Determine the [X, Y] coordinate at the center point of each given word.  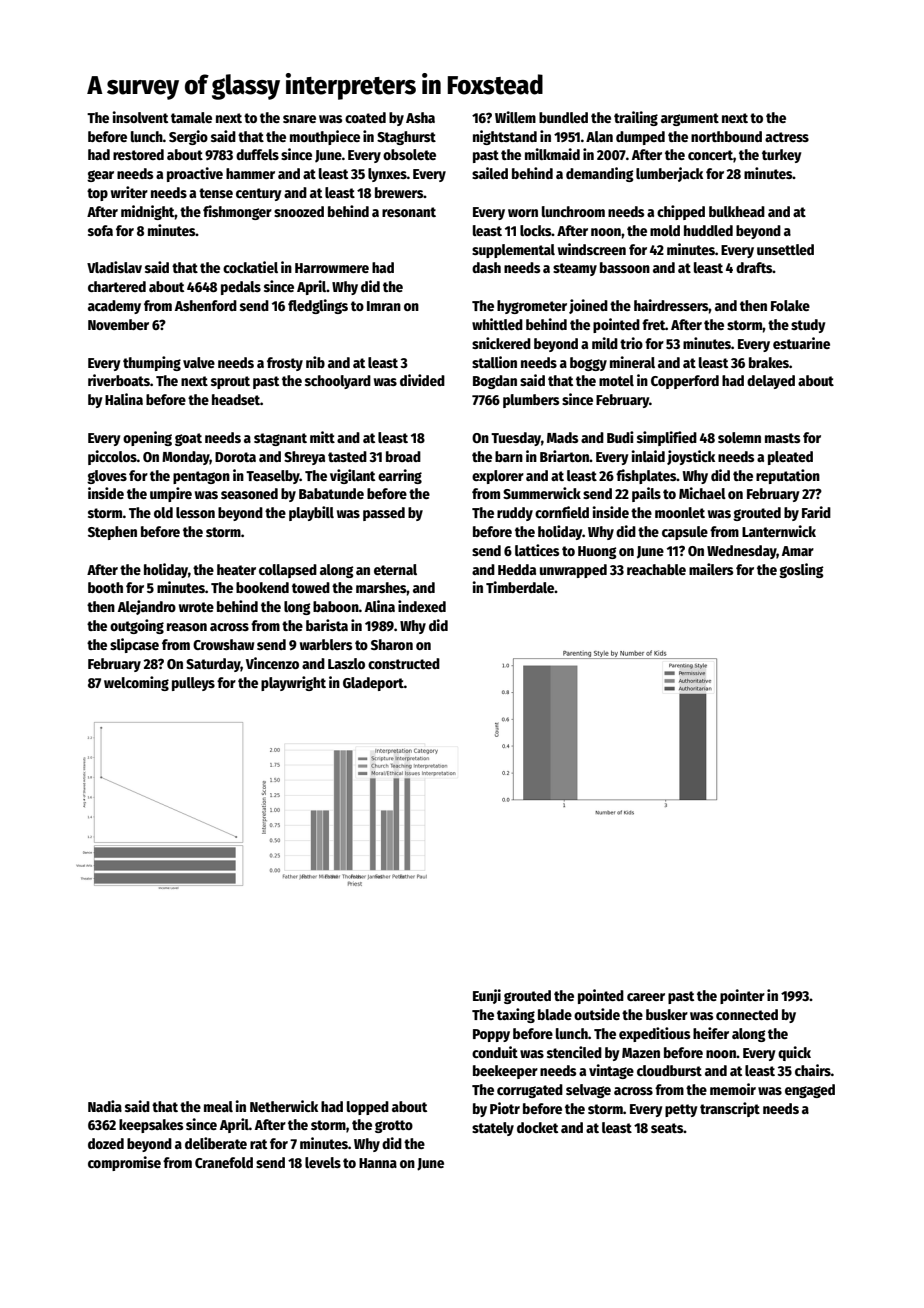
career [646, 997]
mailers [711, 569]
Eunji [487, 996]
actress [787, 137]
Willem [515, 117]
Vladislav [114, 267]
